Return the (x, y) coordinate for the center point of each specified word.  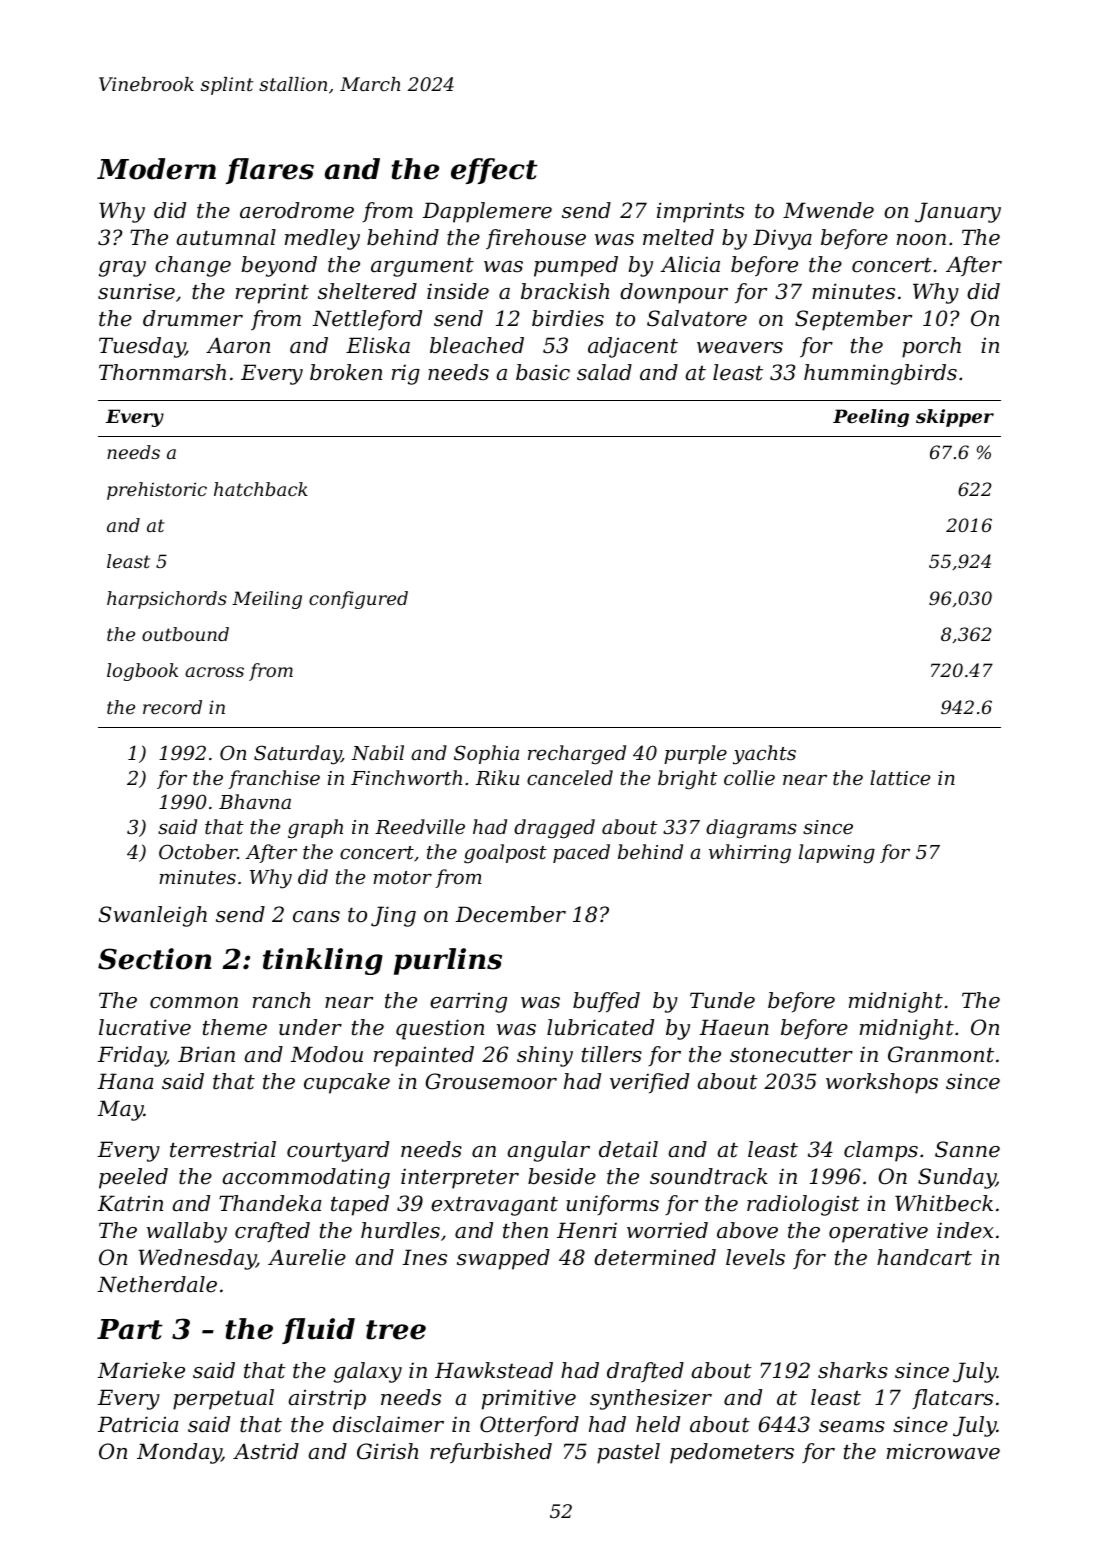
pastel (628, 1453)
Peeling (871, 418)
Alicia (690, 264)
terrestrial (223, 1149)
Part (130, 1329)
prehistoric (157, 491)
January (958, 212)
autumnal (226, 237)
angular (549, 1151)
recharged (577, 755)
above (747, 1230)
